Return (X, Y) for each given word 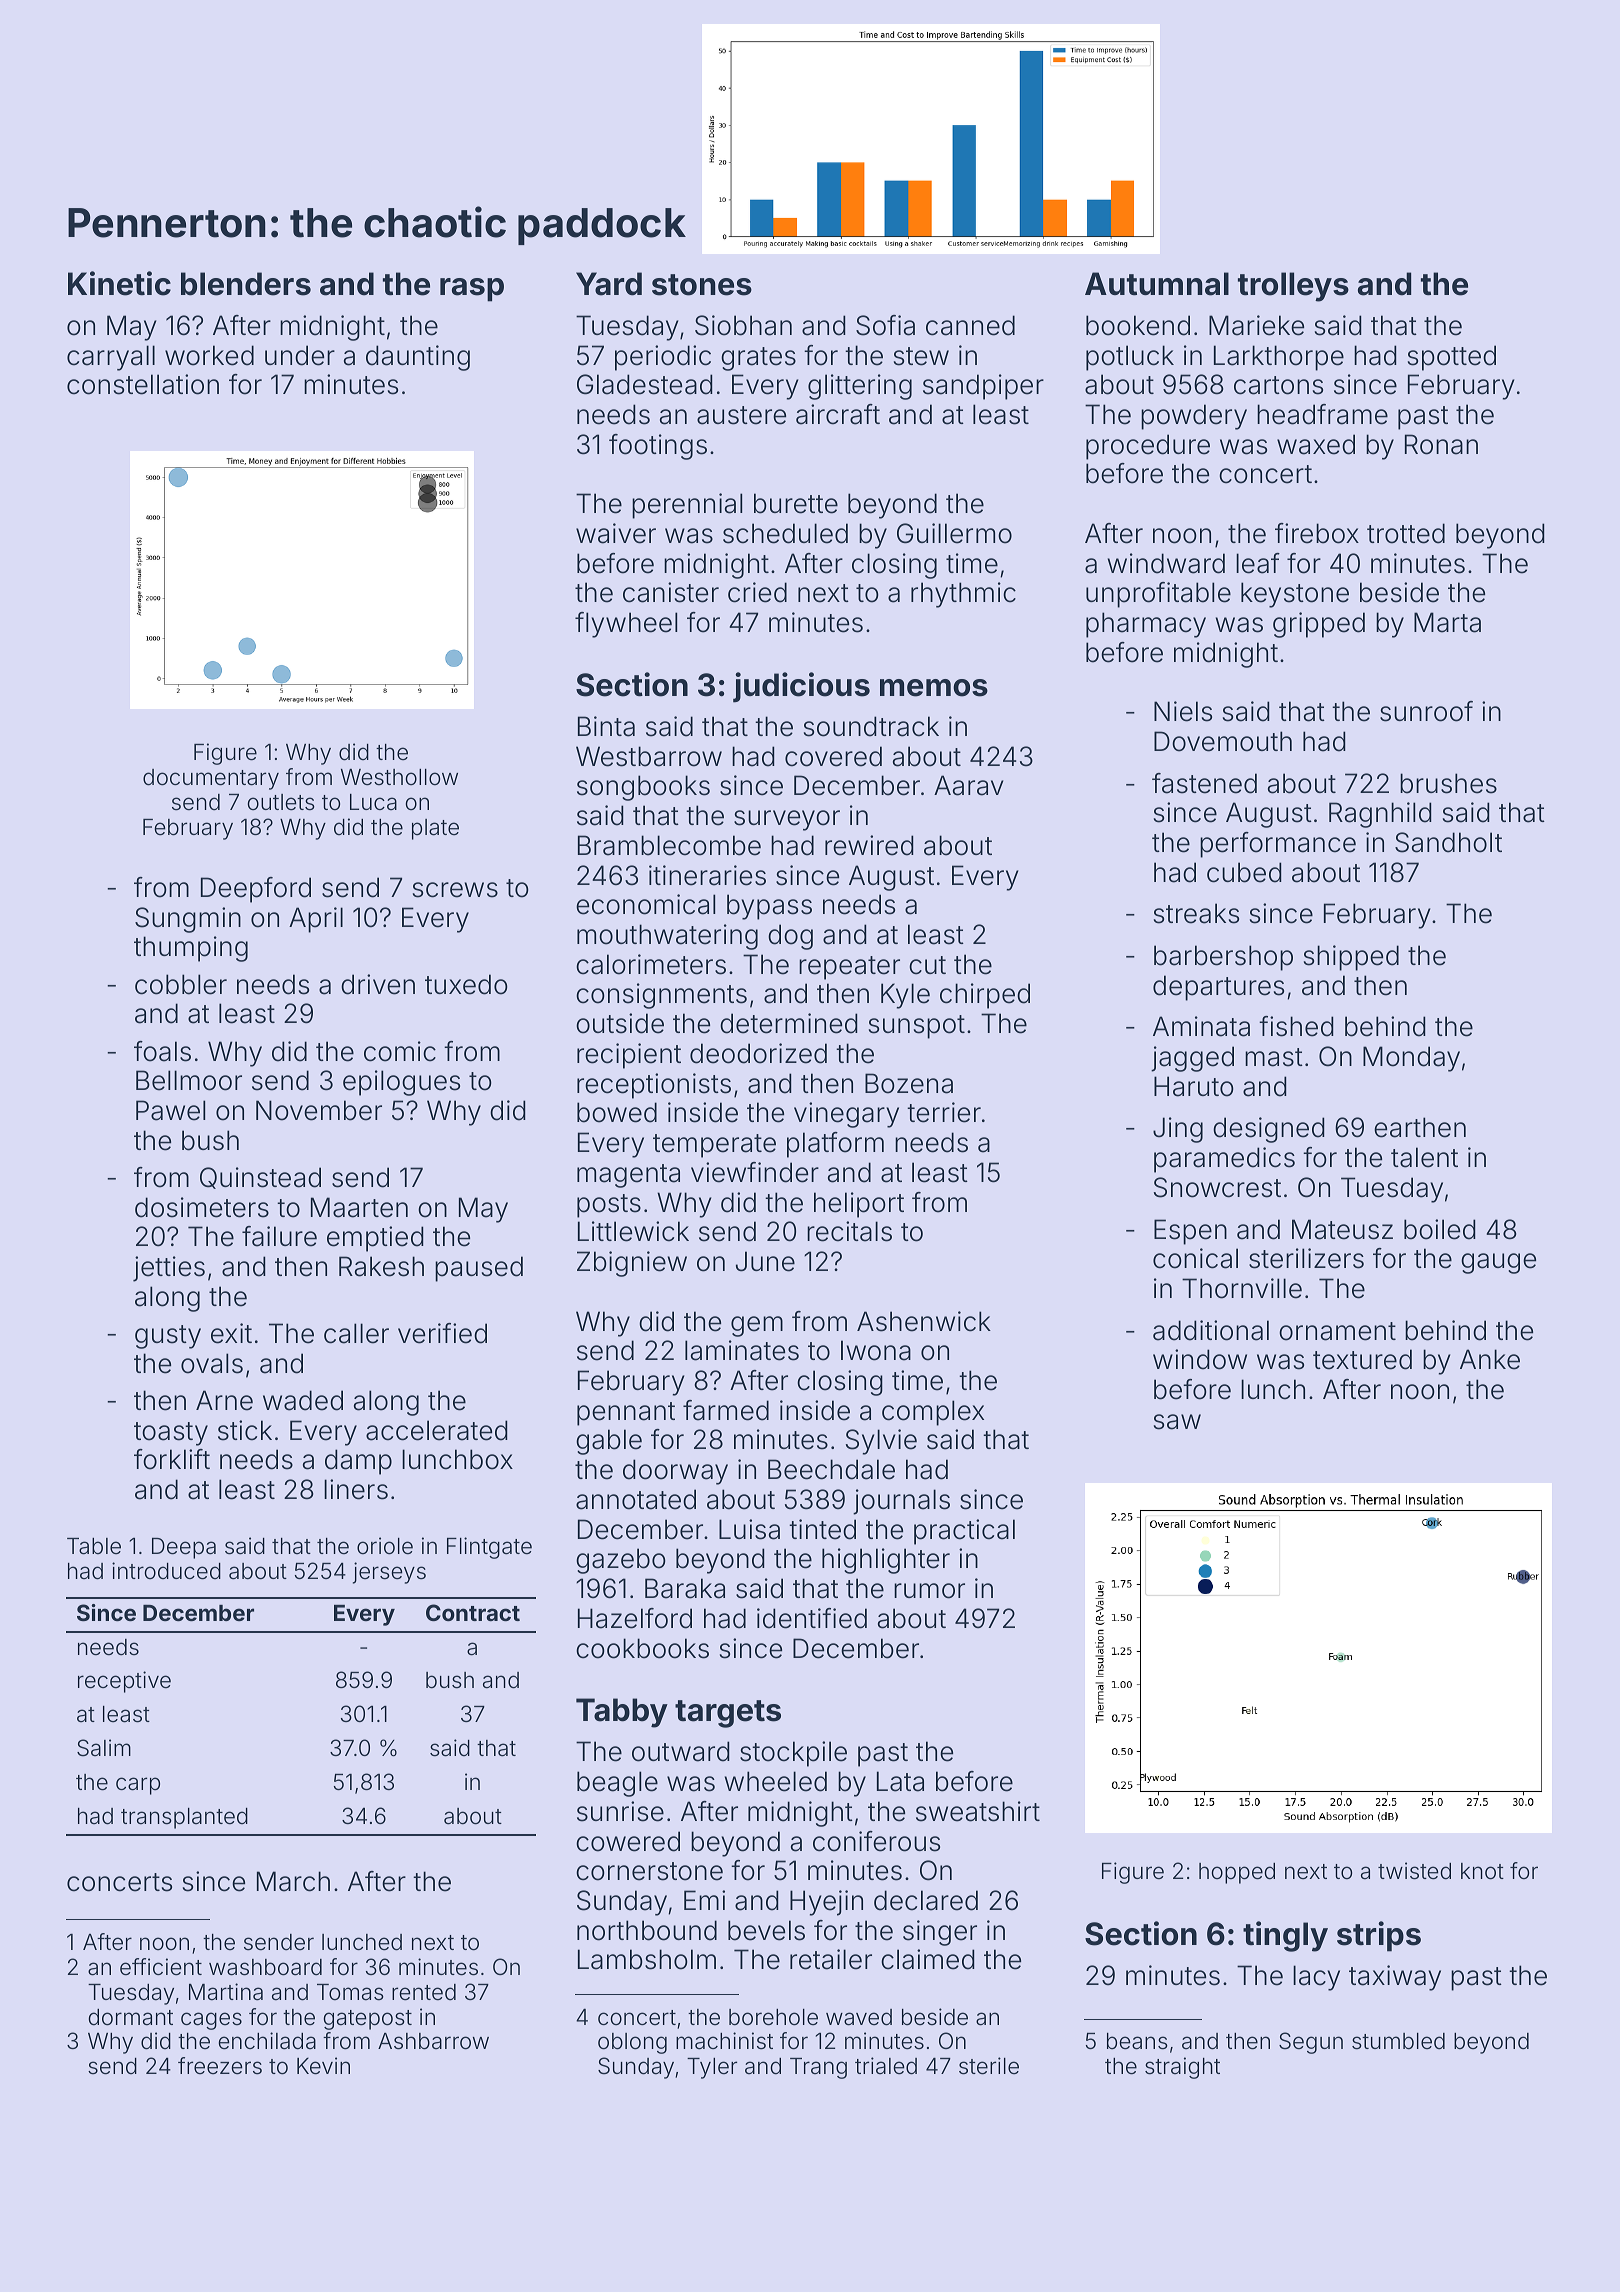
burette (796, 503)
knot (1482, 1871)
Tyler (712, 2068)
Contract (473, 1612)
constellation (143, 384)
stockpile (793, 1754)
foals (162, 1051)
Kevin (323, 2066)
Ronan (1441, 444)
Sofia (885, 325)
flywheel (626, 625)
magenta (628, 1176)
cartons (1278, 385)
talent (1424, 1157)
